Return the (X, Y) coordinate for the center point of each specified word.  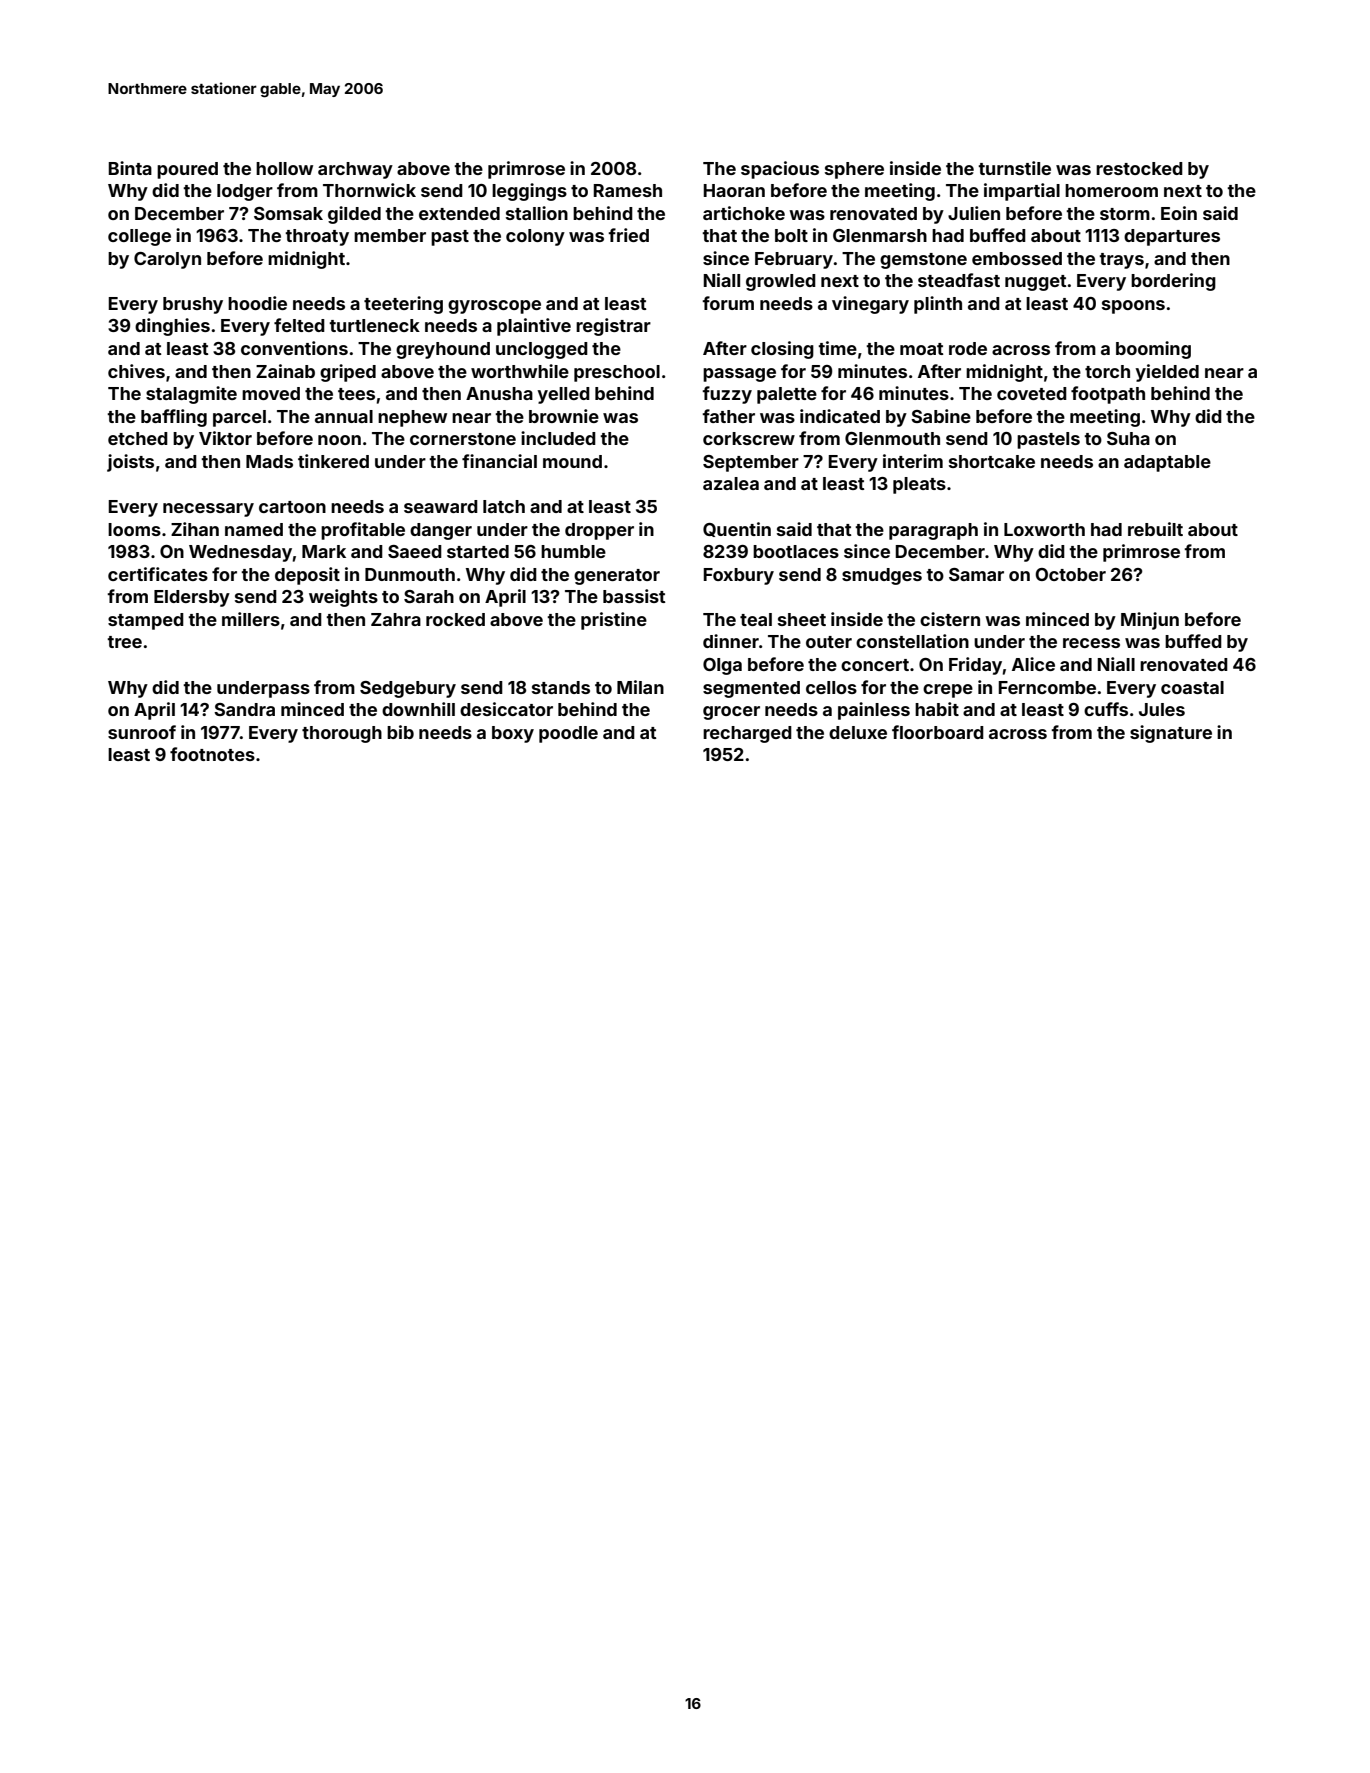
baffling (174, 418)
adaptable (1167, 463)
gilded (354, 215)
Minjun (1150, 621)
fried (628, 235)
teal (756, 619)
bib (400, 732)
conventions (294, 348)
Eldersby (192, 598)
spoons (1133, 307)
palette (787, 395)
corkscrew (749, 438)
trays (1121, 261)
